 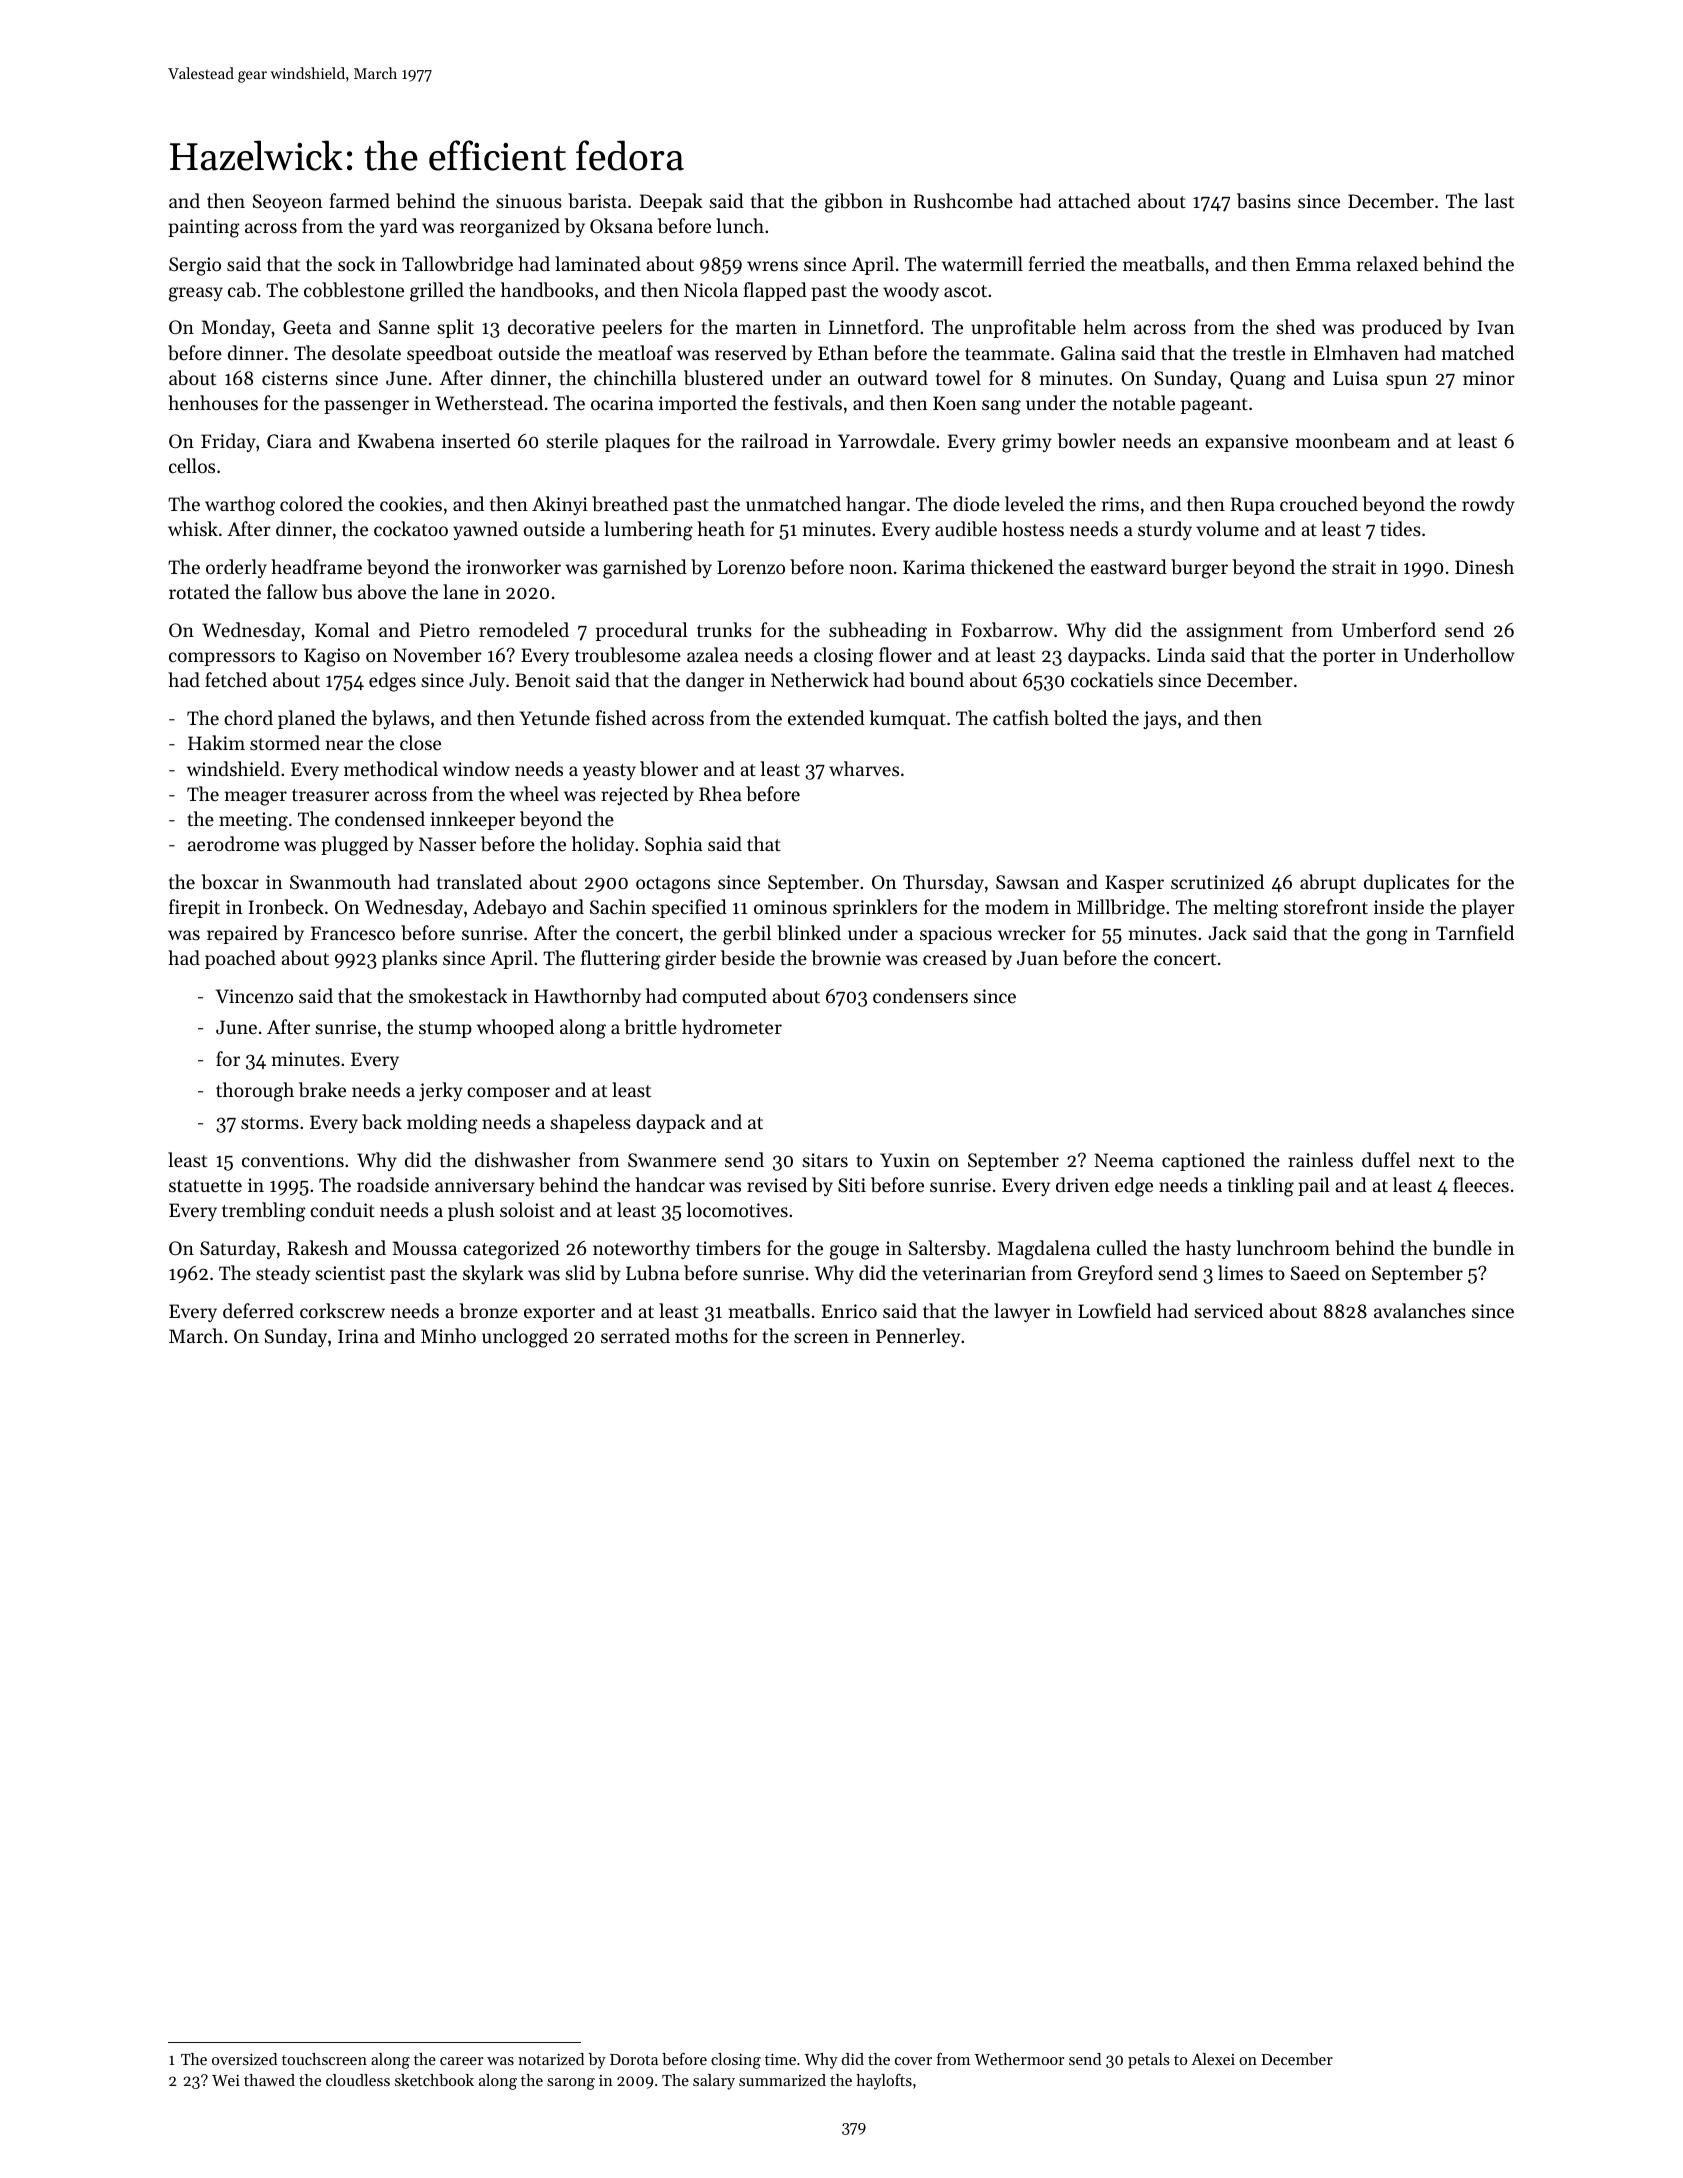 I want to click on sinuous, so click(x=529, y=201).
